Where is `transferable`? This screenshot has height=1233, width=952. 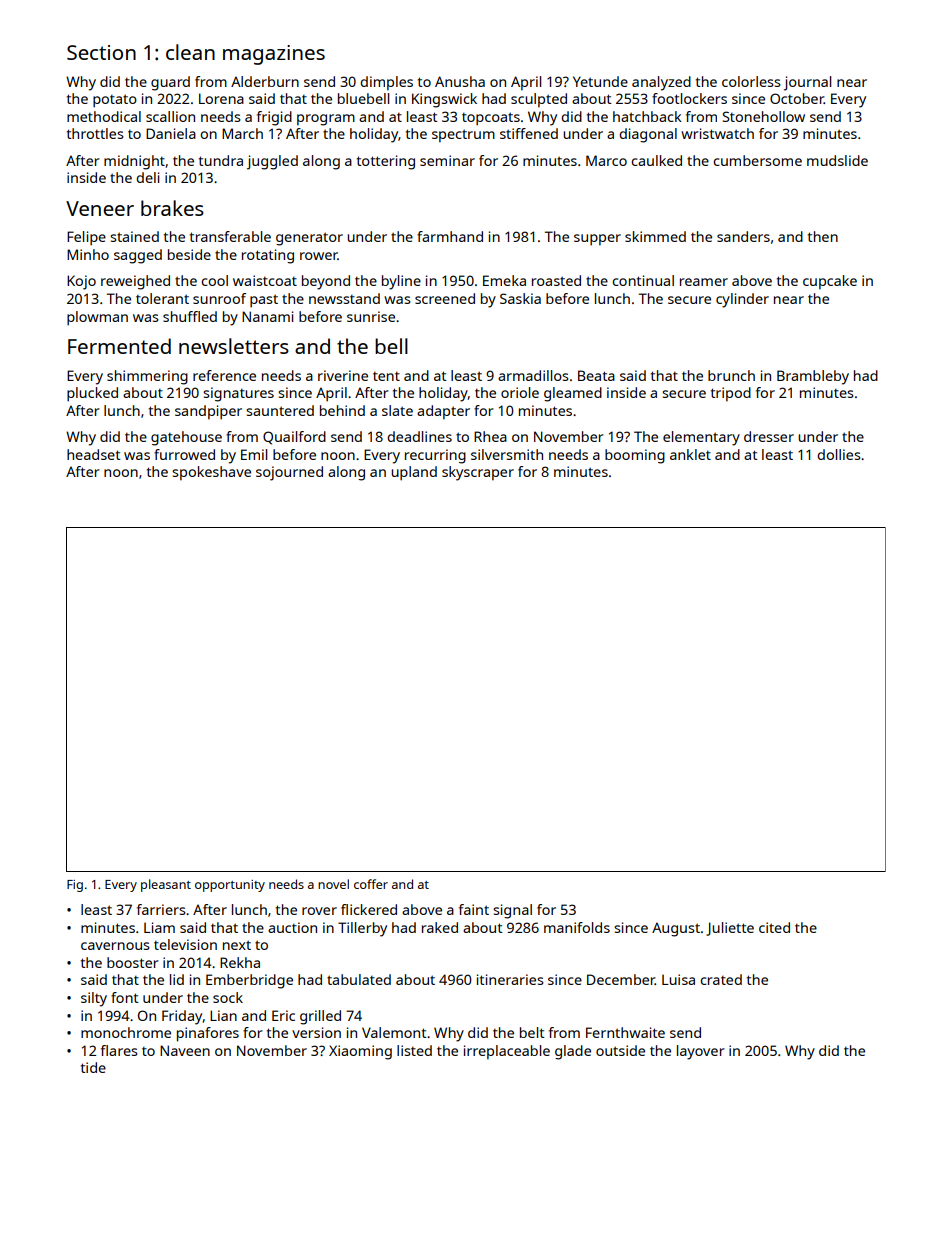
transferable is located at coordinates (230, 236).
